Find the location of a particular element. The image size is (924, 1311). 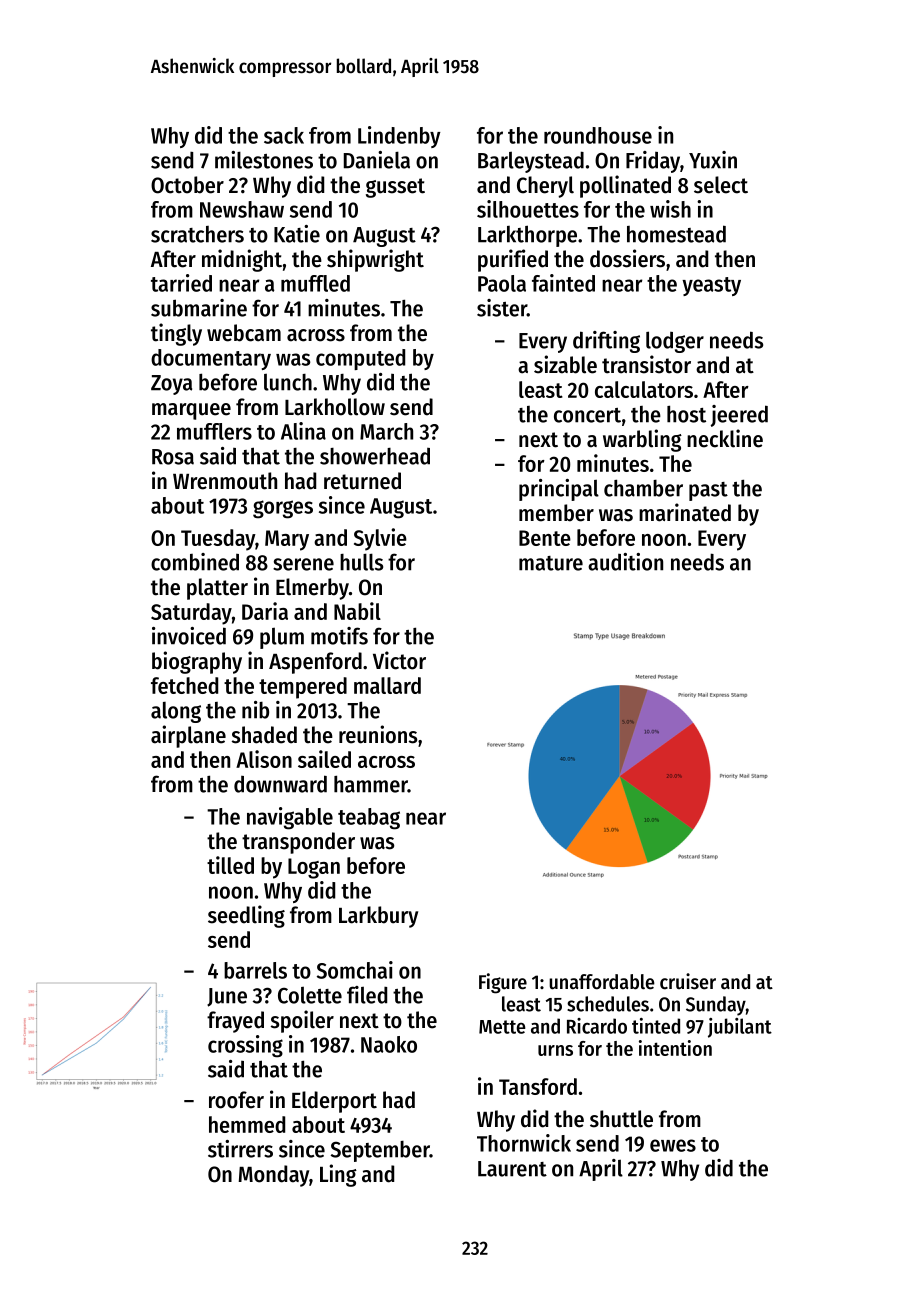

mufflers is located at coordinates (214, 431).
